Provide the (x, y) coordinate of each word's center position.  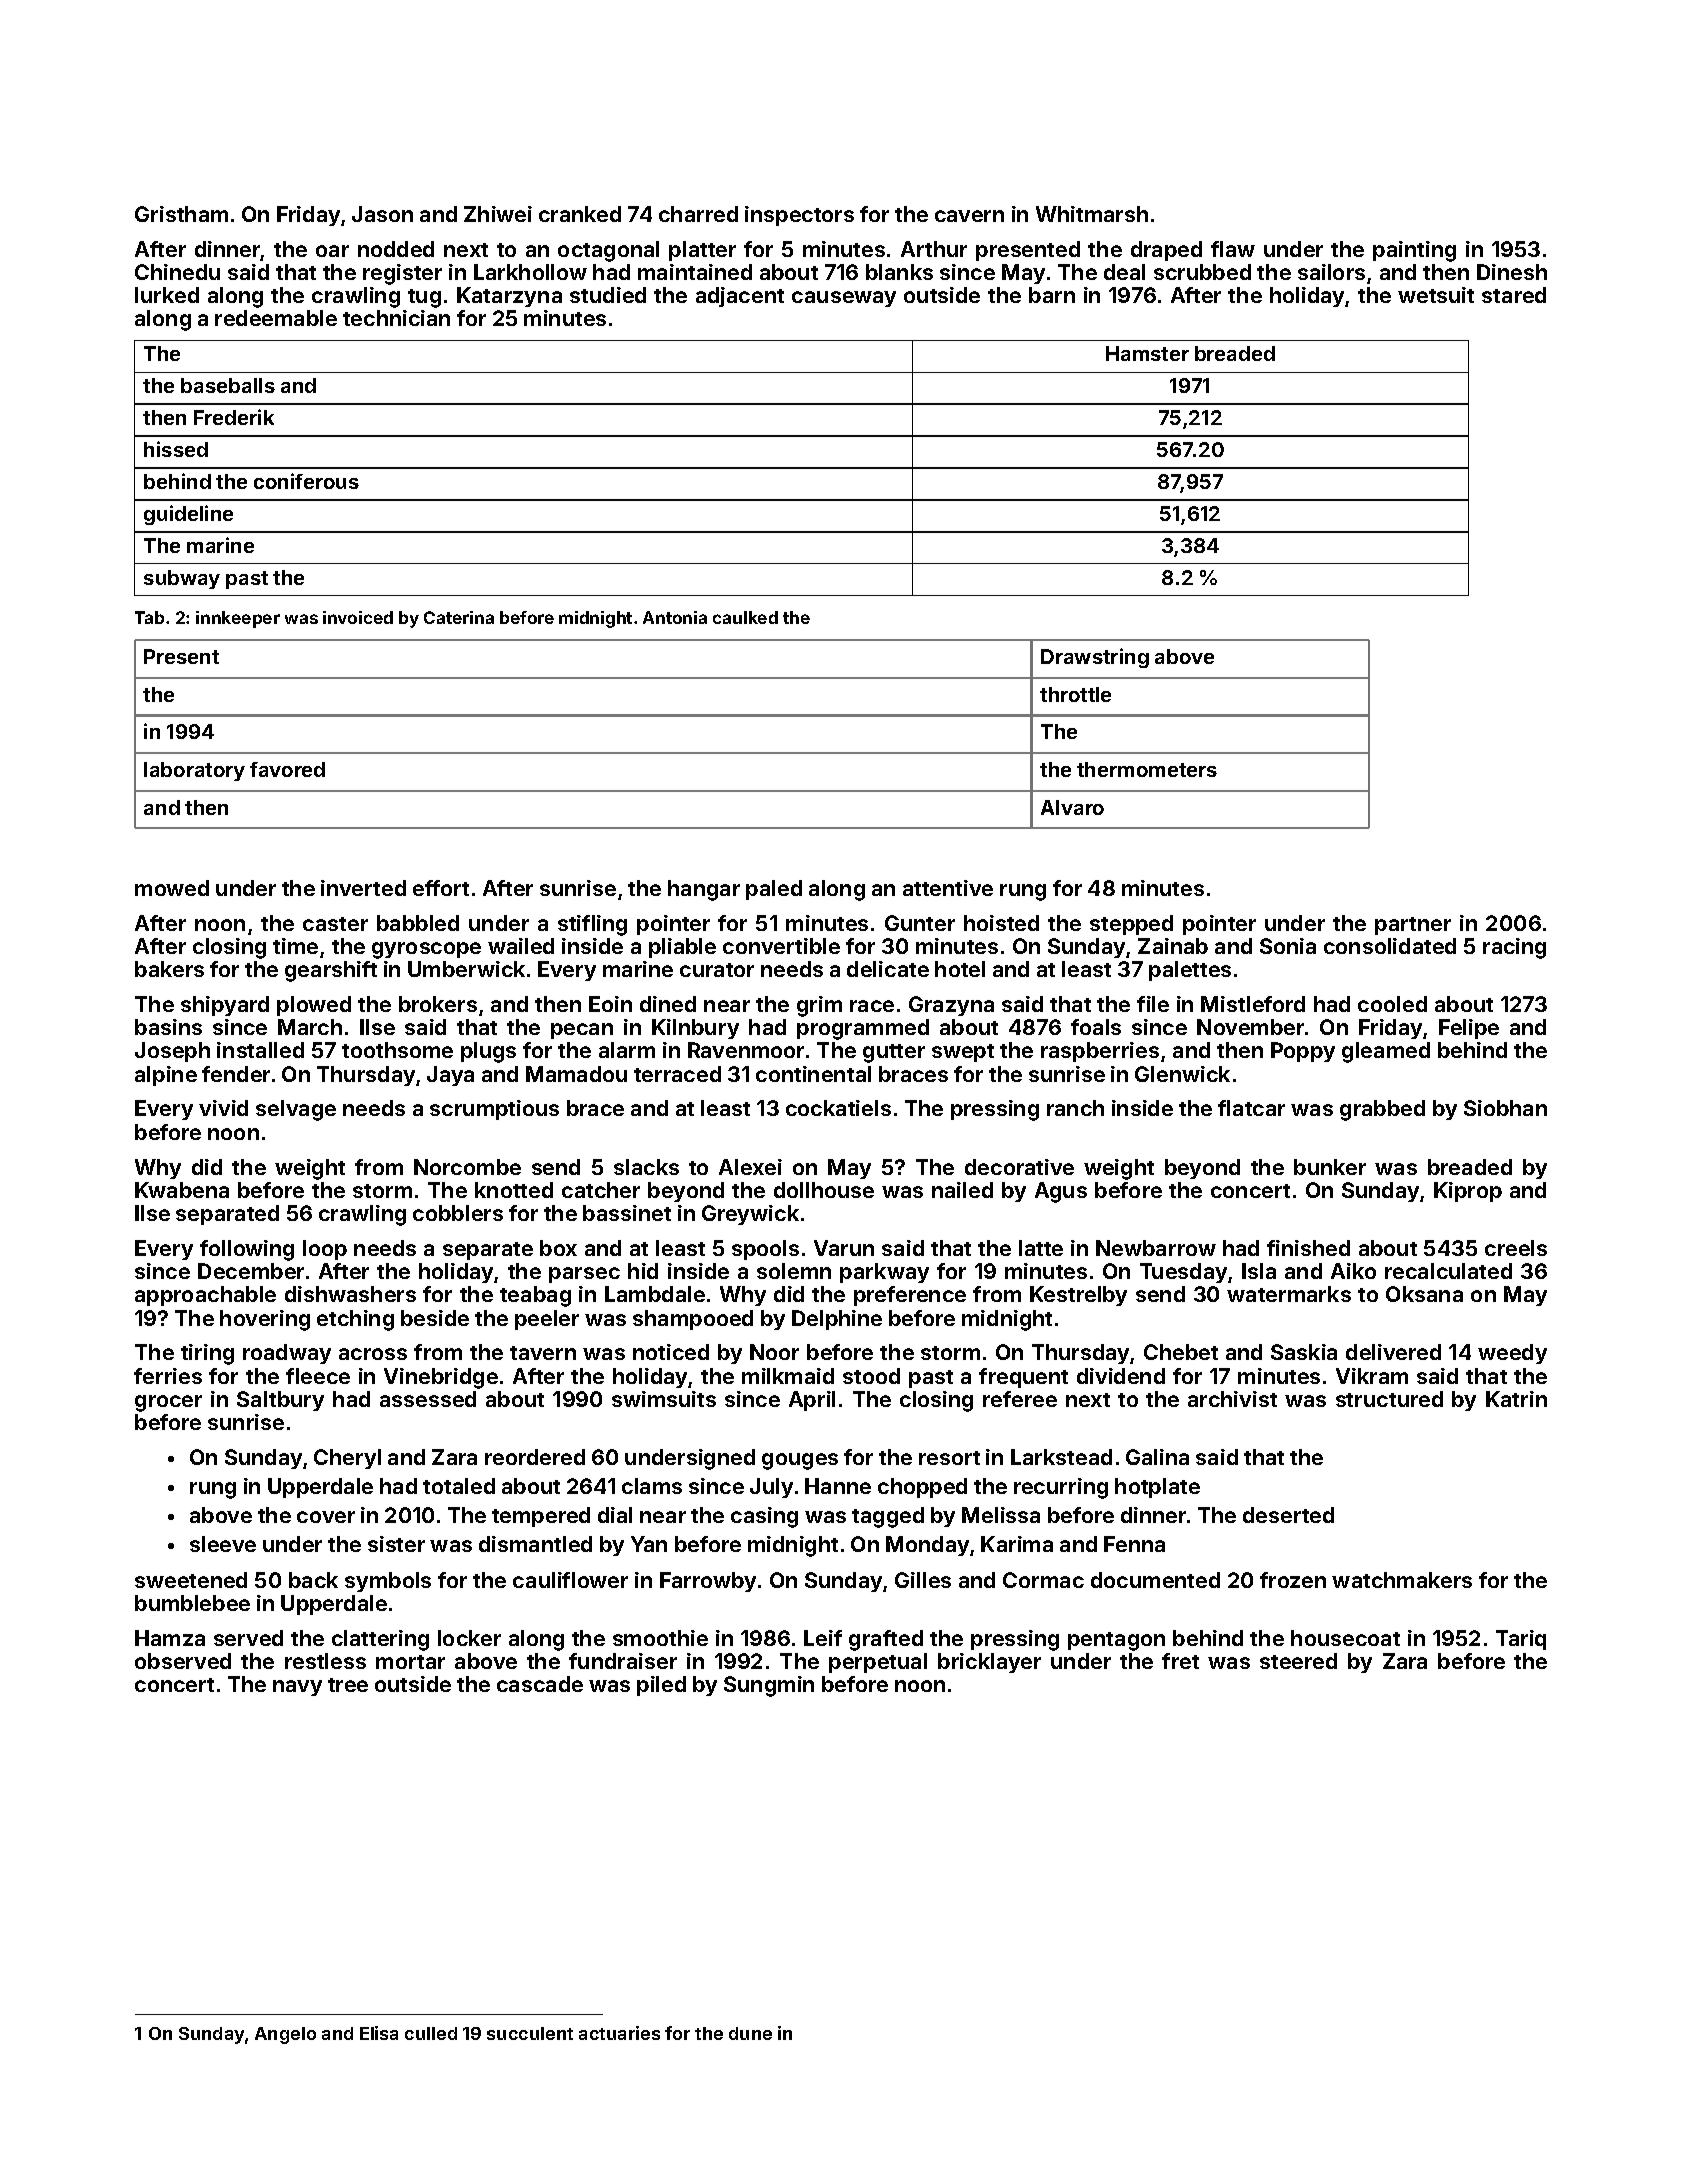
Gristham (181, 214)
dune (750, 2033)
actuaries (619, 2033)
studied (608, 295)
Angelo (285, 2035)
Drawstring (1095, 658)
